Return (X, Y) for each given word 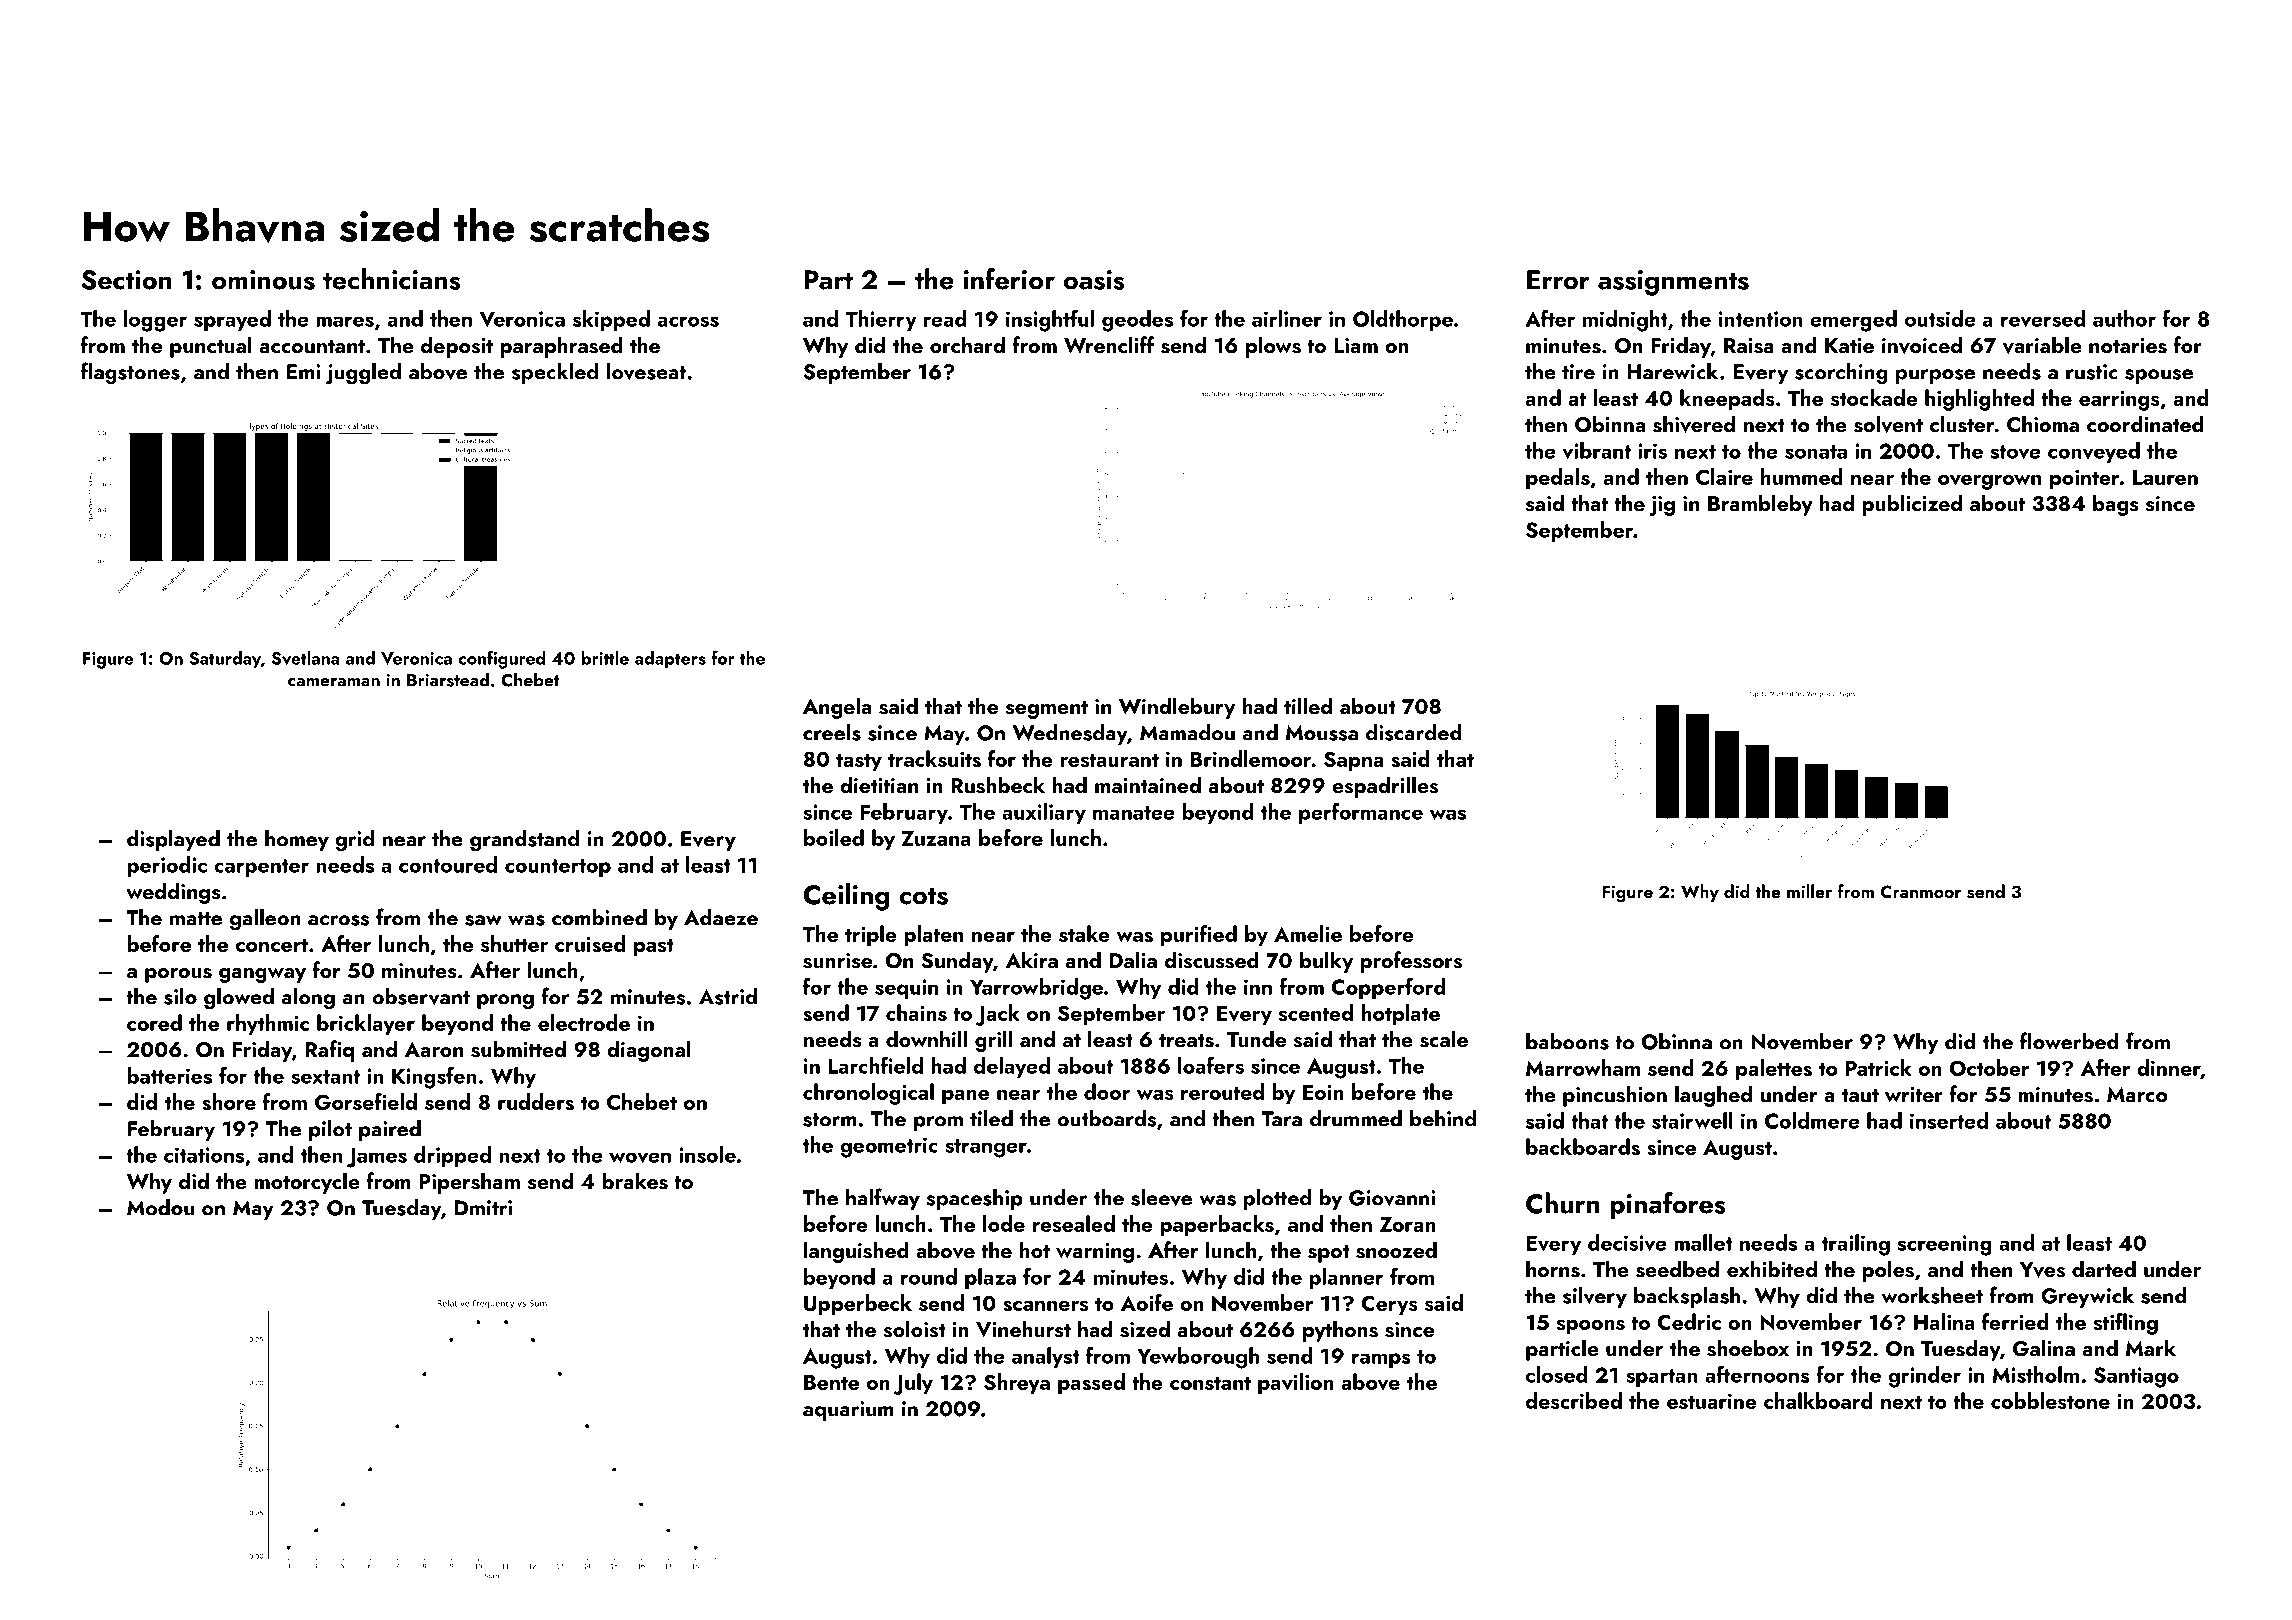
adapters (670, 659)
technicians (392, 279)
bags (2116, 505)
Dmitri (483, 1208)
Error (1558, 280)
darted (2104, 1268)
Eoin (1323, 1092)
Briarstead (448, 679)
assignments (1673, 283)
